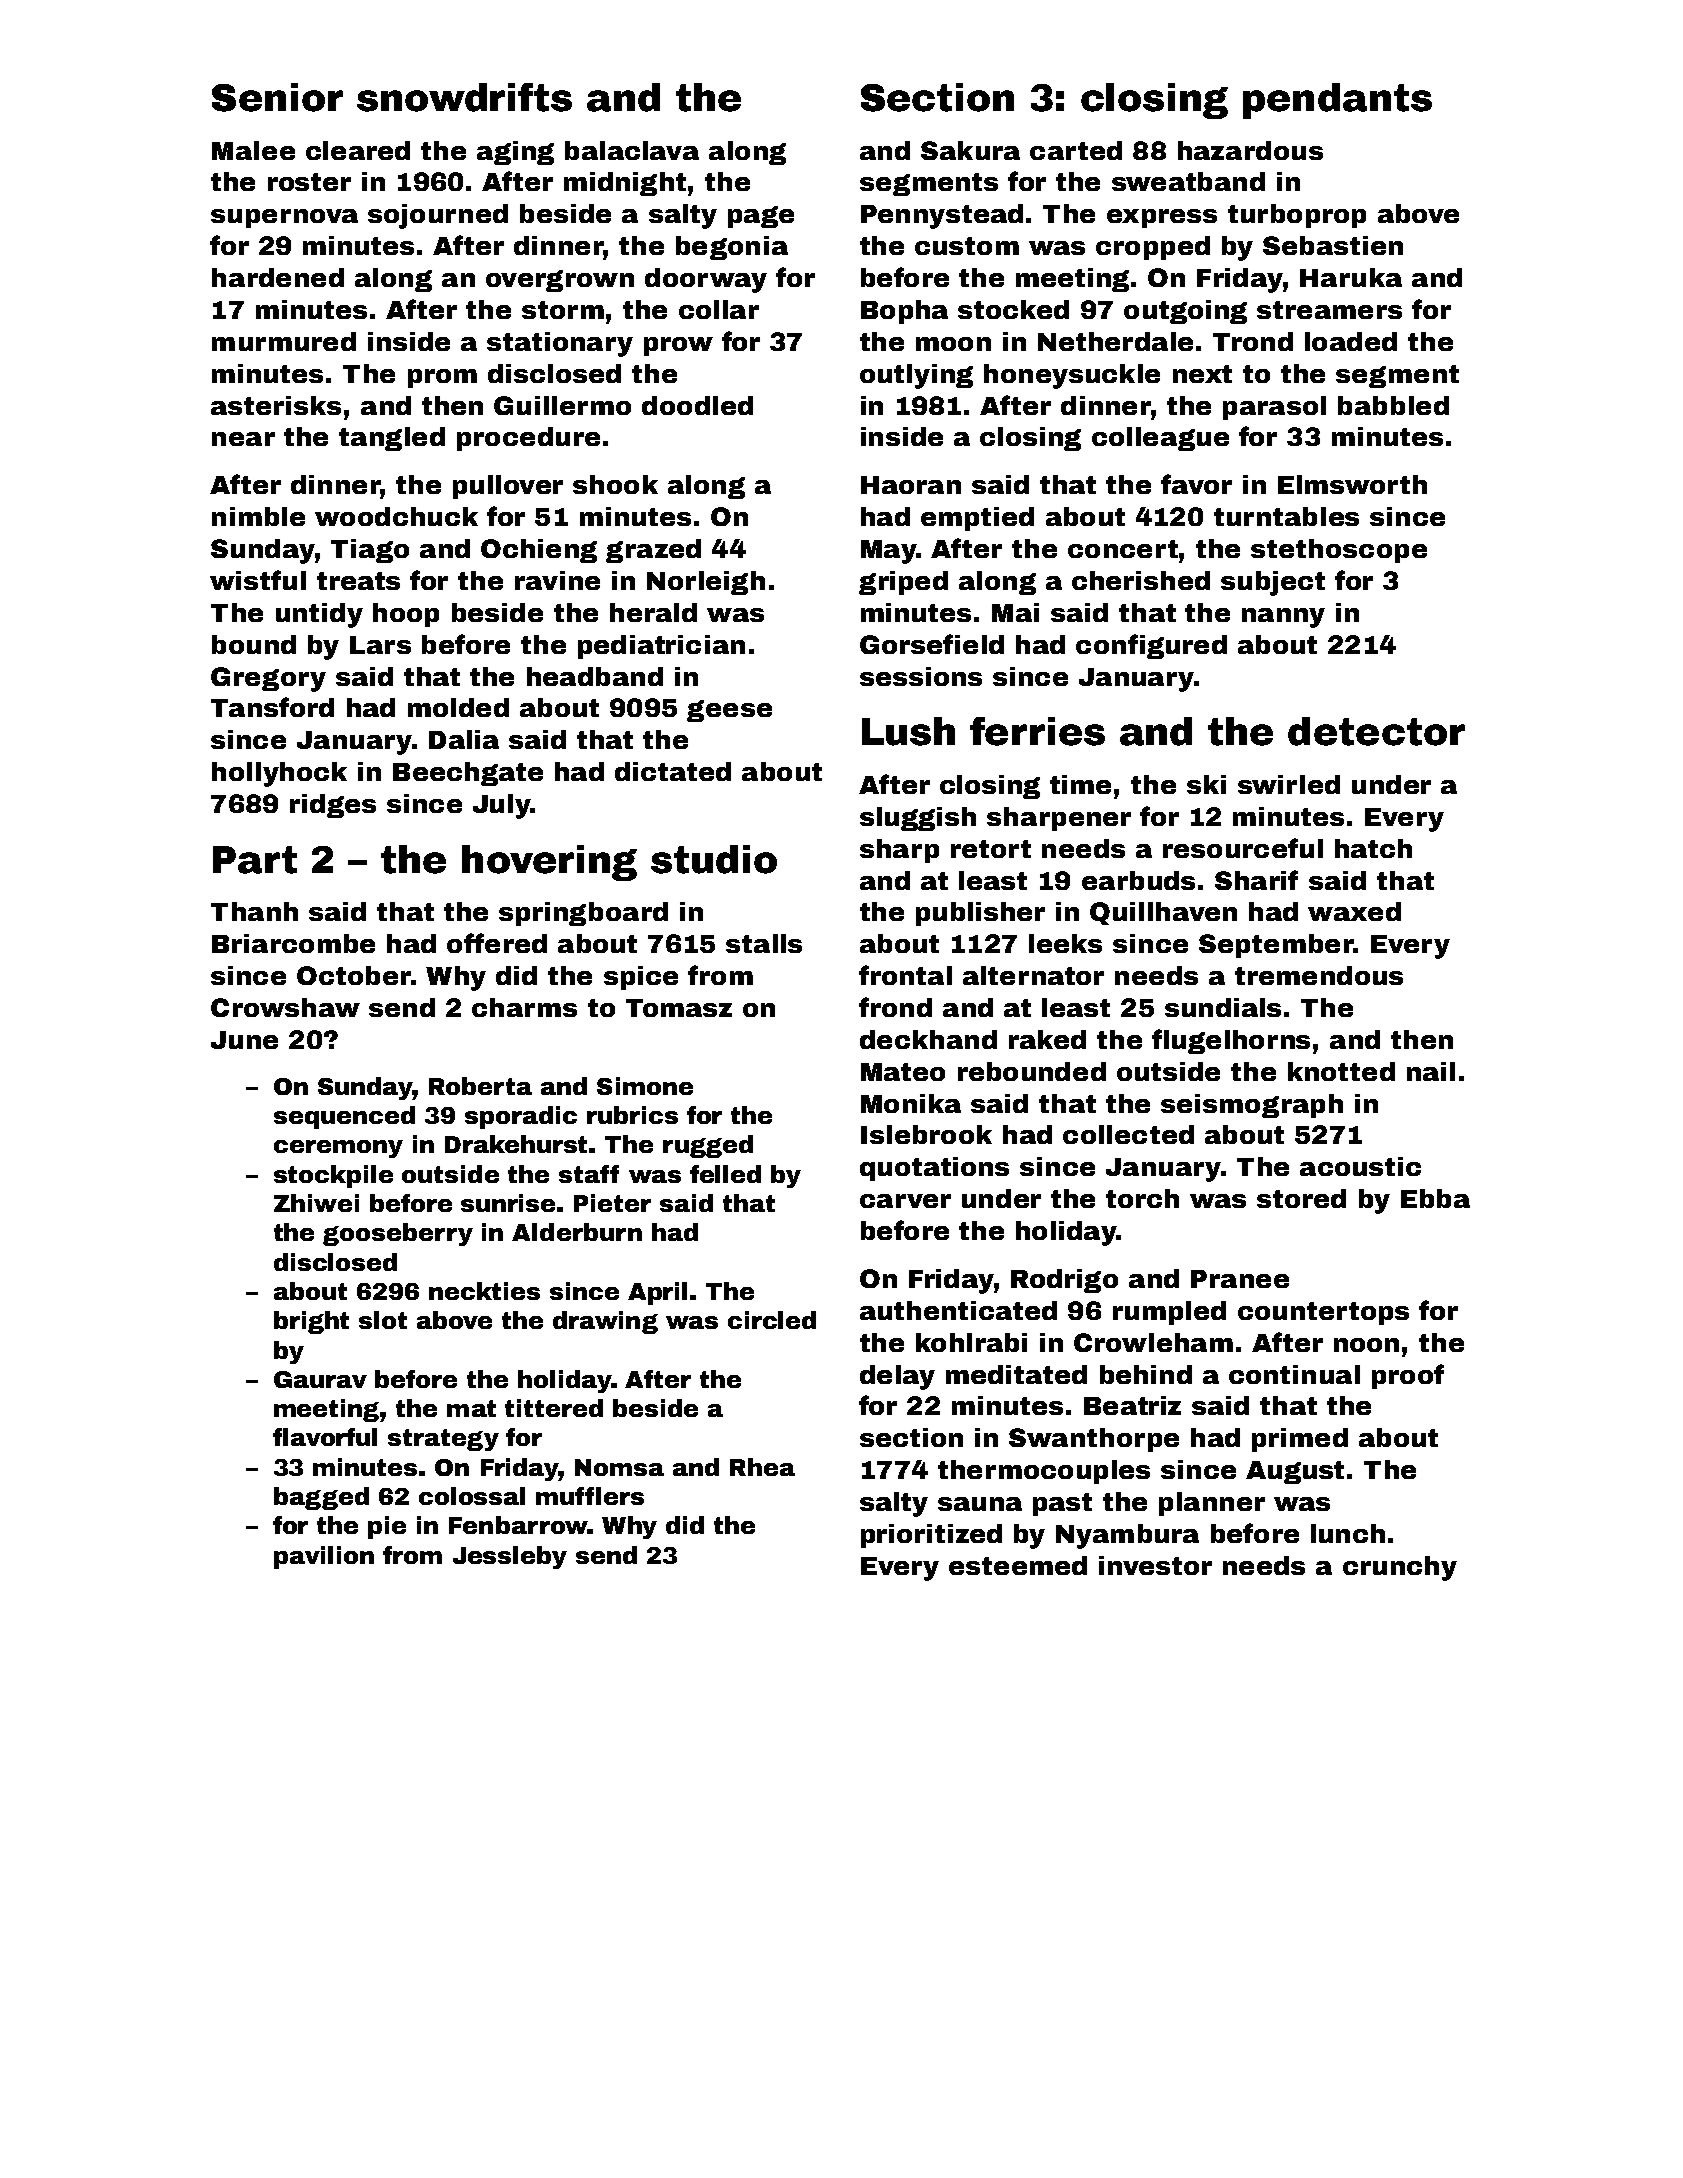  Describe the element at coordinates (1319, 975) in the document. I see `tremendous` at that location.
